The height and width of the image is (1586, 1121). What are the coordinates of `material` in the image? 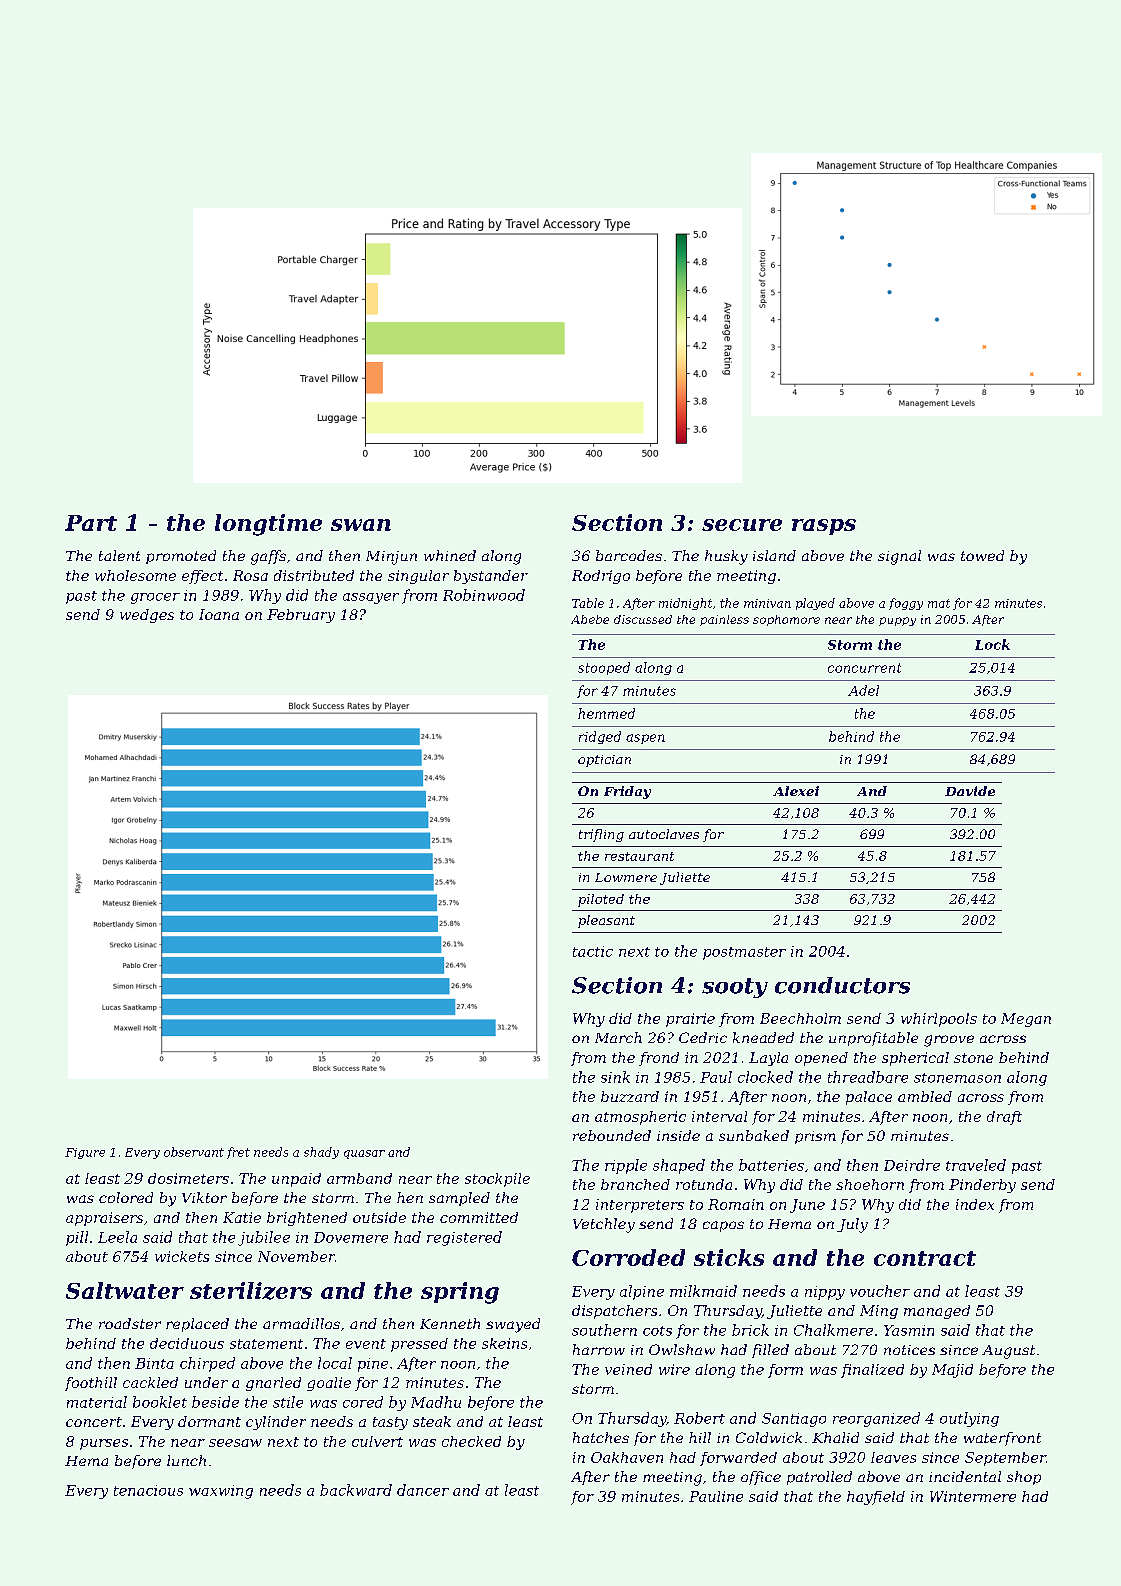 It's located at (97, 1402).
